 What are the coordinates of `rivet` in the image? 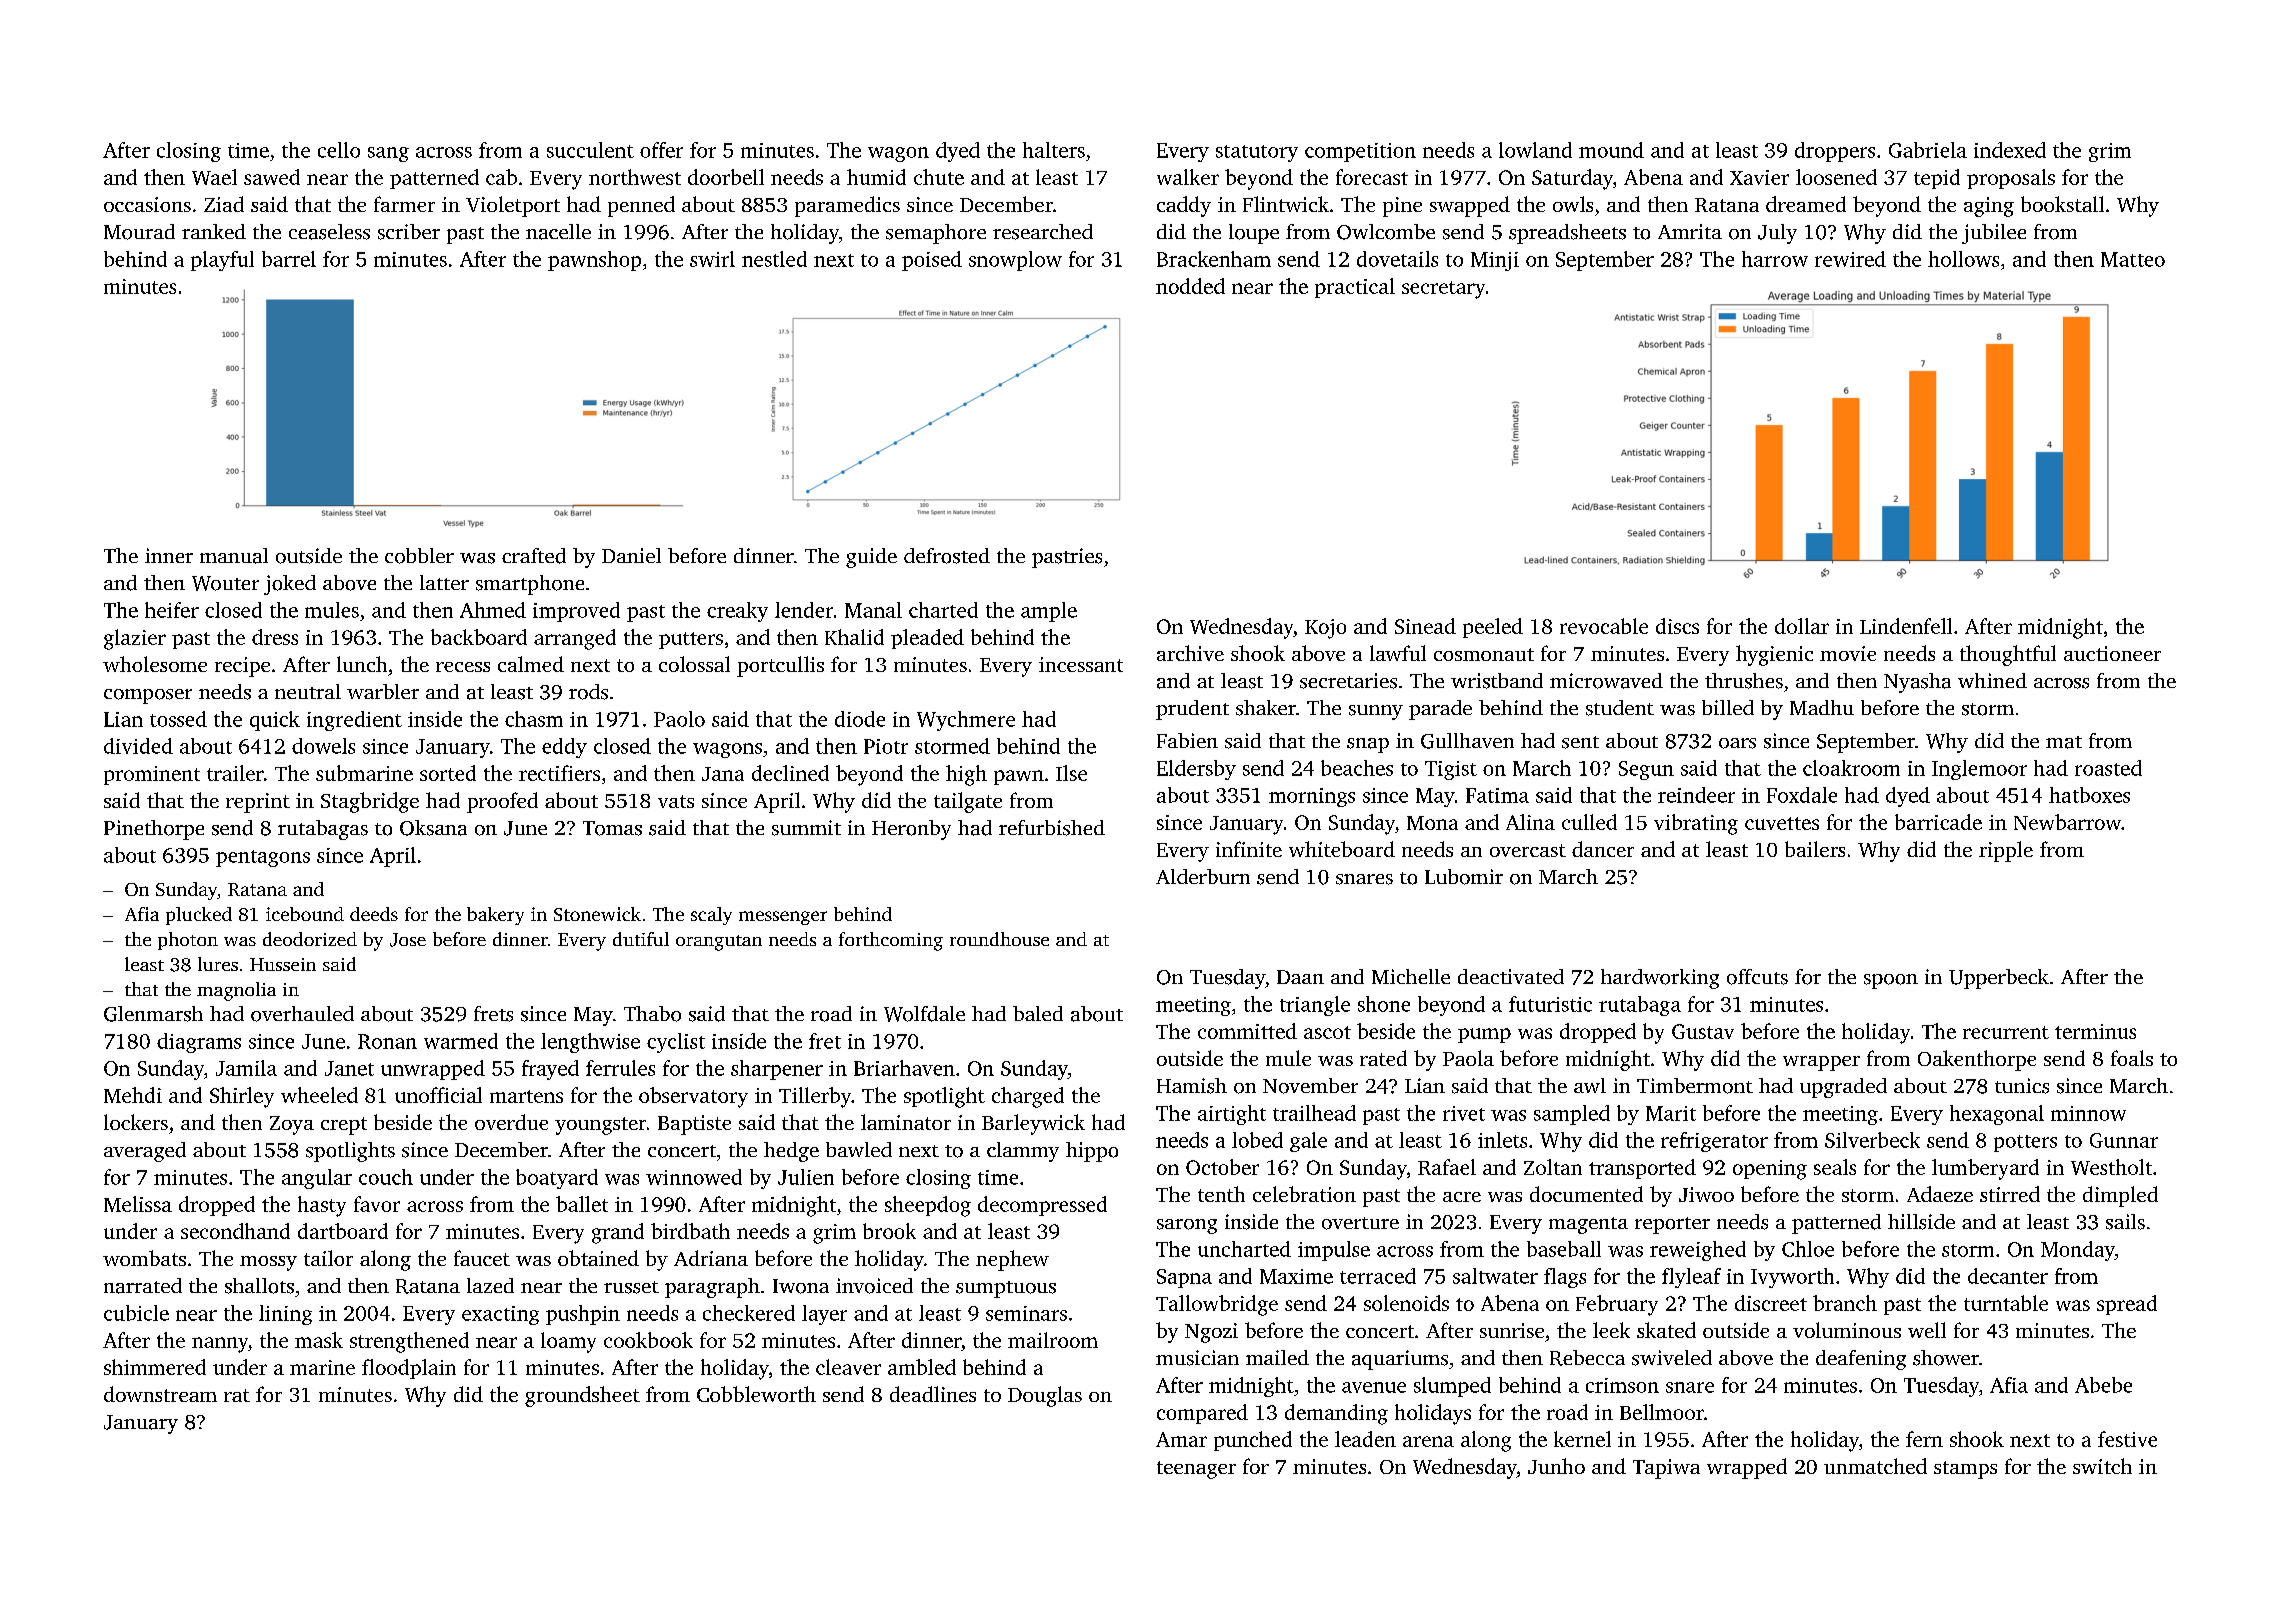 It's located at (1464, 1113).
